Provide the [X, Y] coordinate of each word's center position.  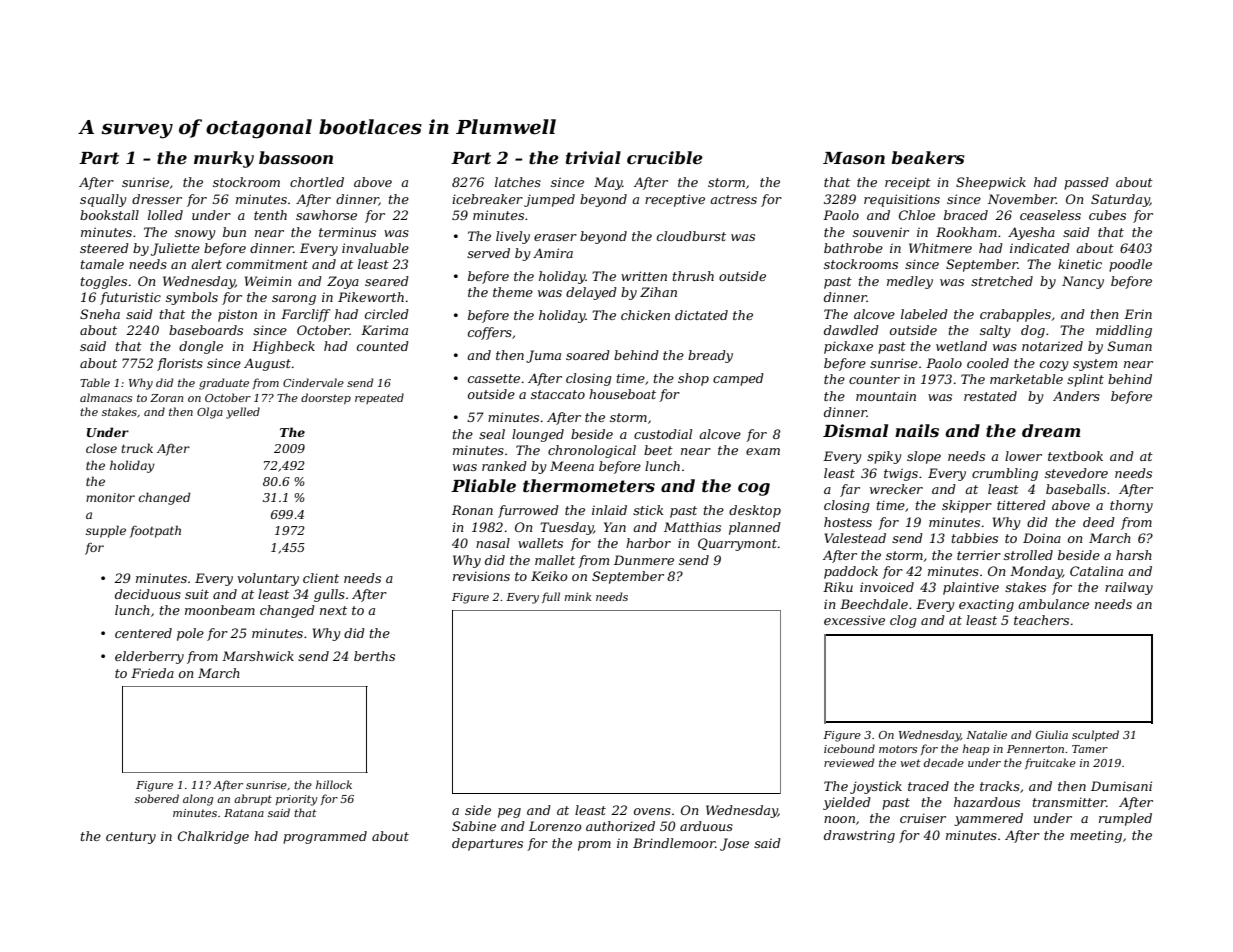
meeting [1096, 836]
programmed [325, 837]
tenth [270, 215]
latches [518, 182]
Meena [572, 466]
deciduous [148, 594]
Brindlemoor [674, 843]
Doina [1042, 538]
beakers [928, 157]
